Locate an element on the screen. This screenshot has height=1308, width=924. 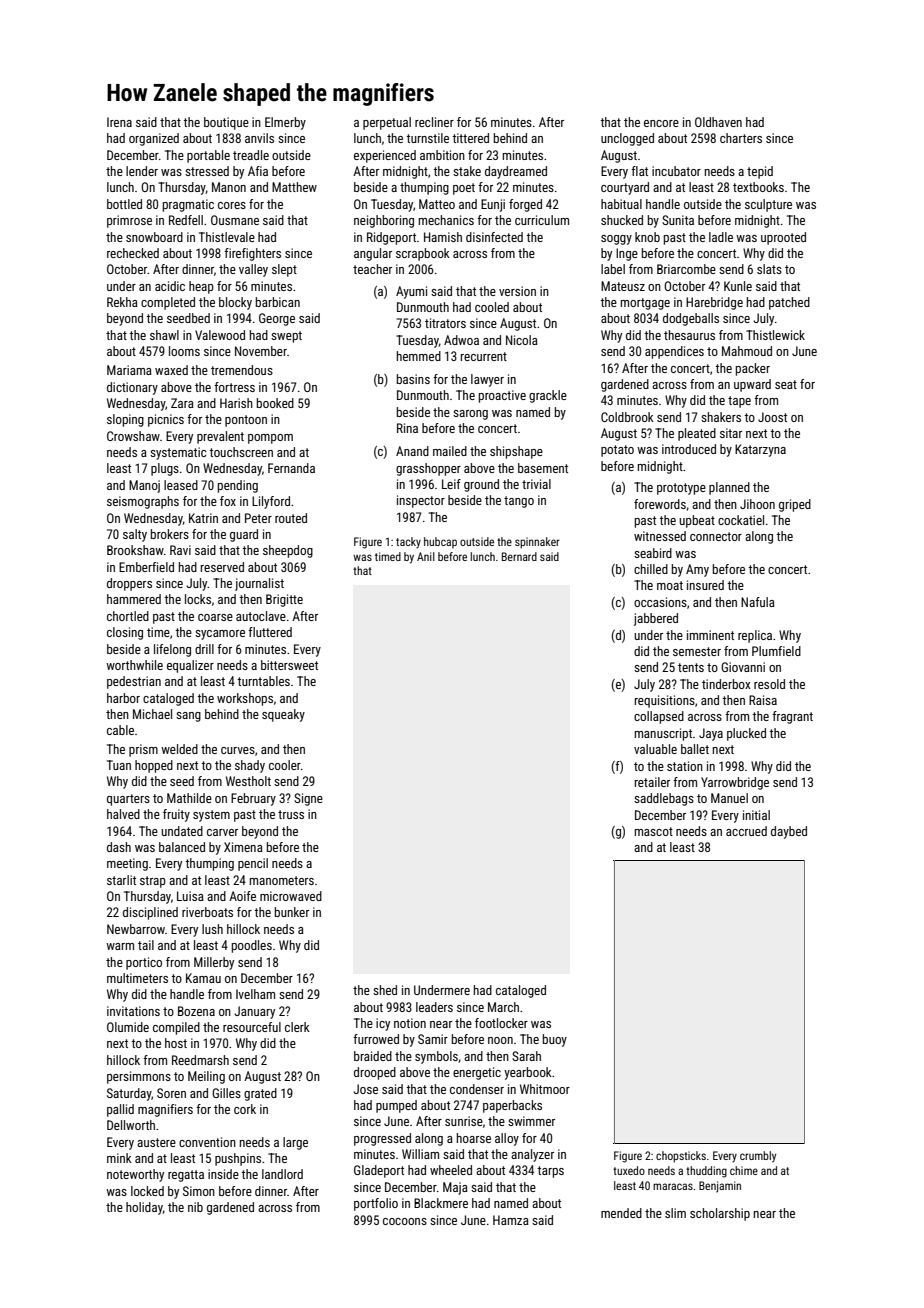
daybed is located at coordinates (789, 832).
